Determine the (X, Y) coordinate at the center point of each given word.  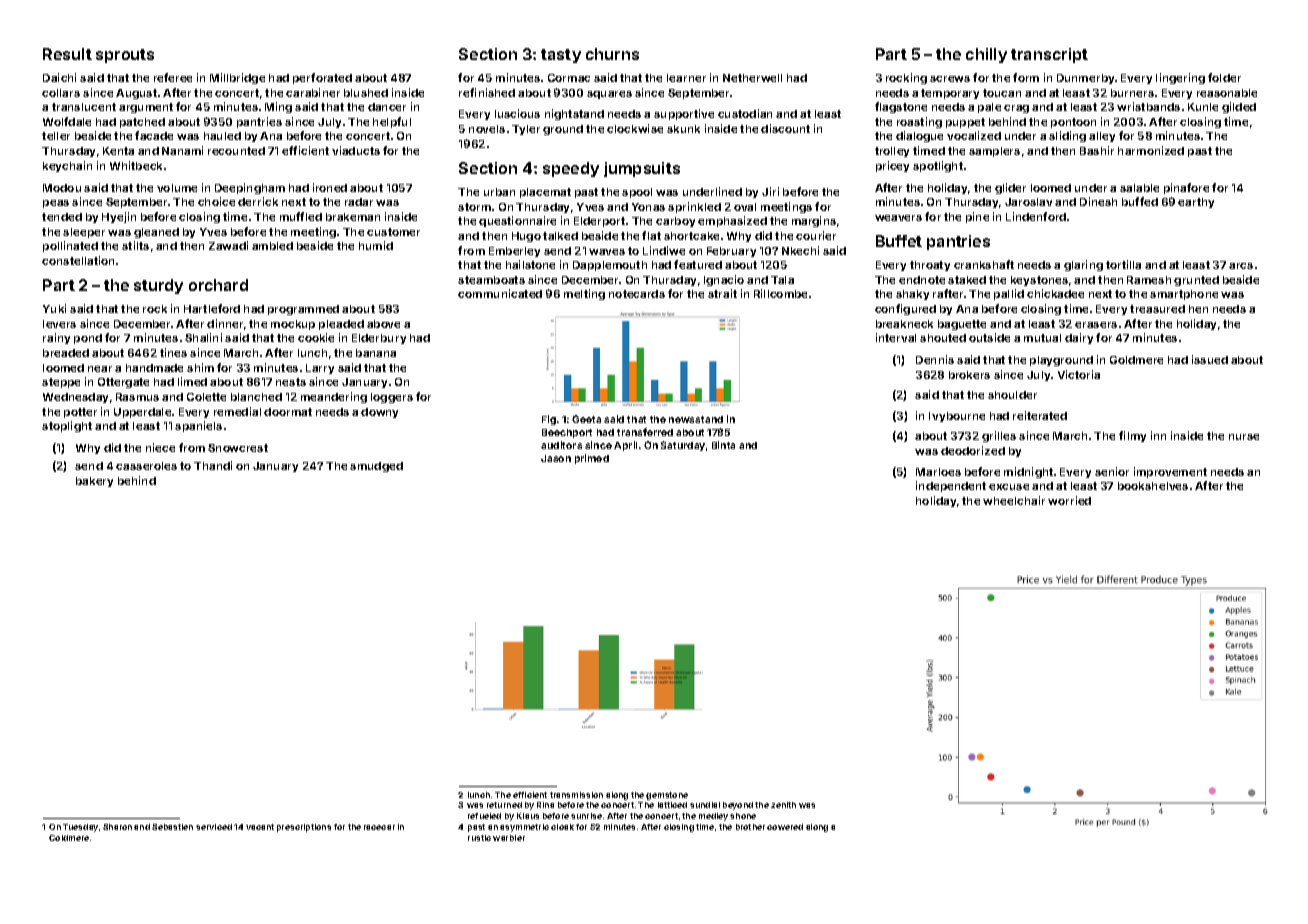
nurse (1244, 437)
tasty (561, 56)
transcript (1049, 55)
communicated (500, 293)
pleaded (341, 325)
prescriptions (304, 828)
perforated (322, 78)
